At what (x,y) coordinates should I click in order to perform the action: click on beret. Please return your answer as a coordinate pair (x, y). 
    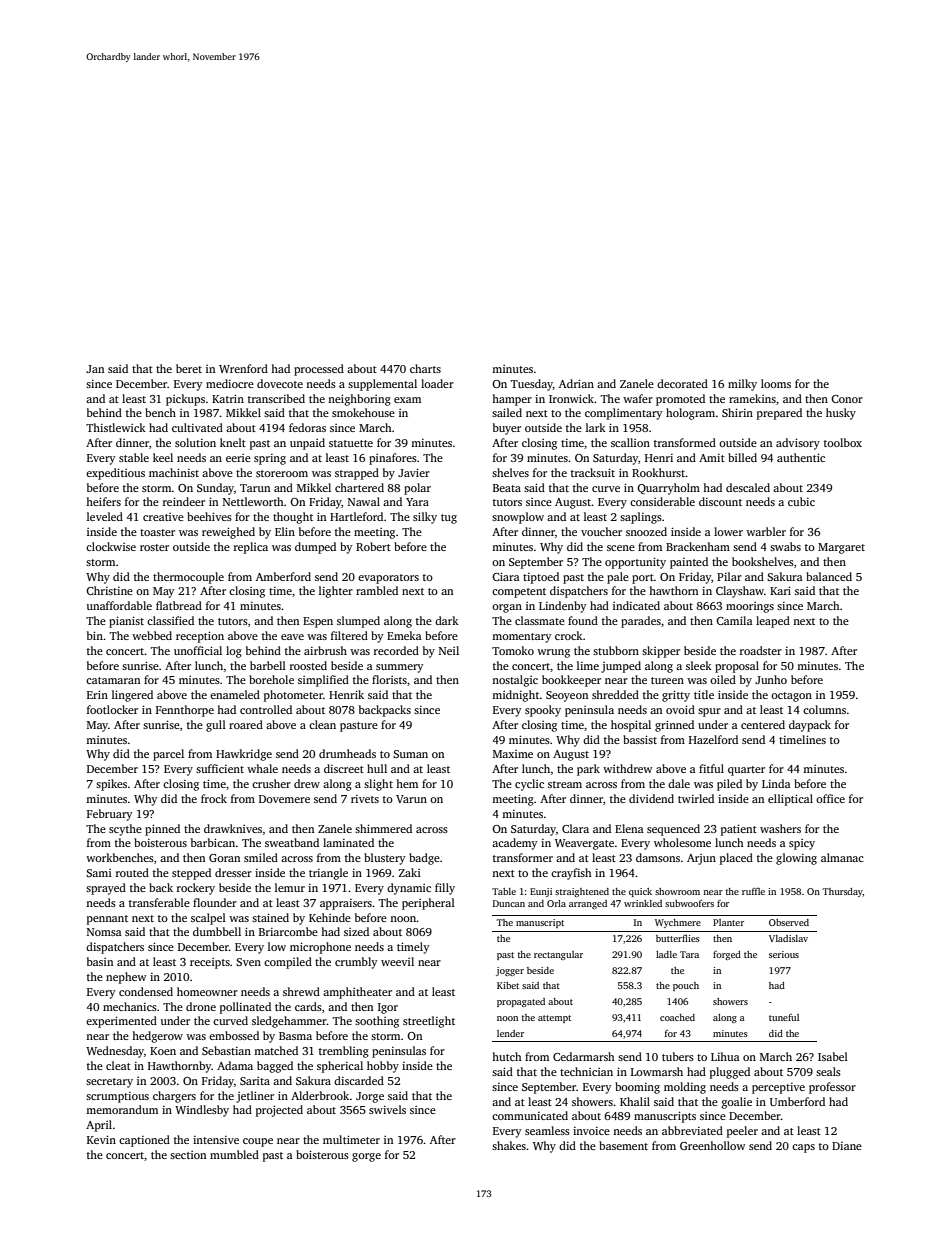
    Looking at the image, I should click on (189, 368).
